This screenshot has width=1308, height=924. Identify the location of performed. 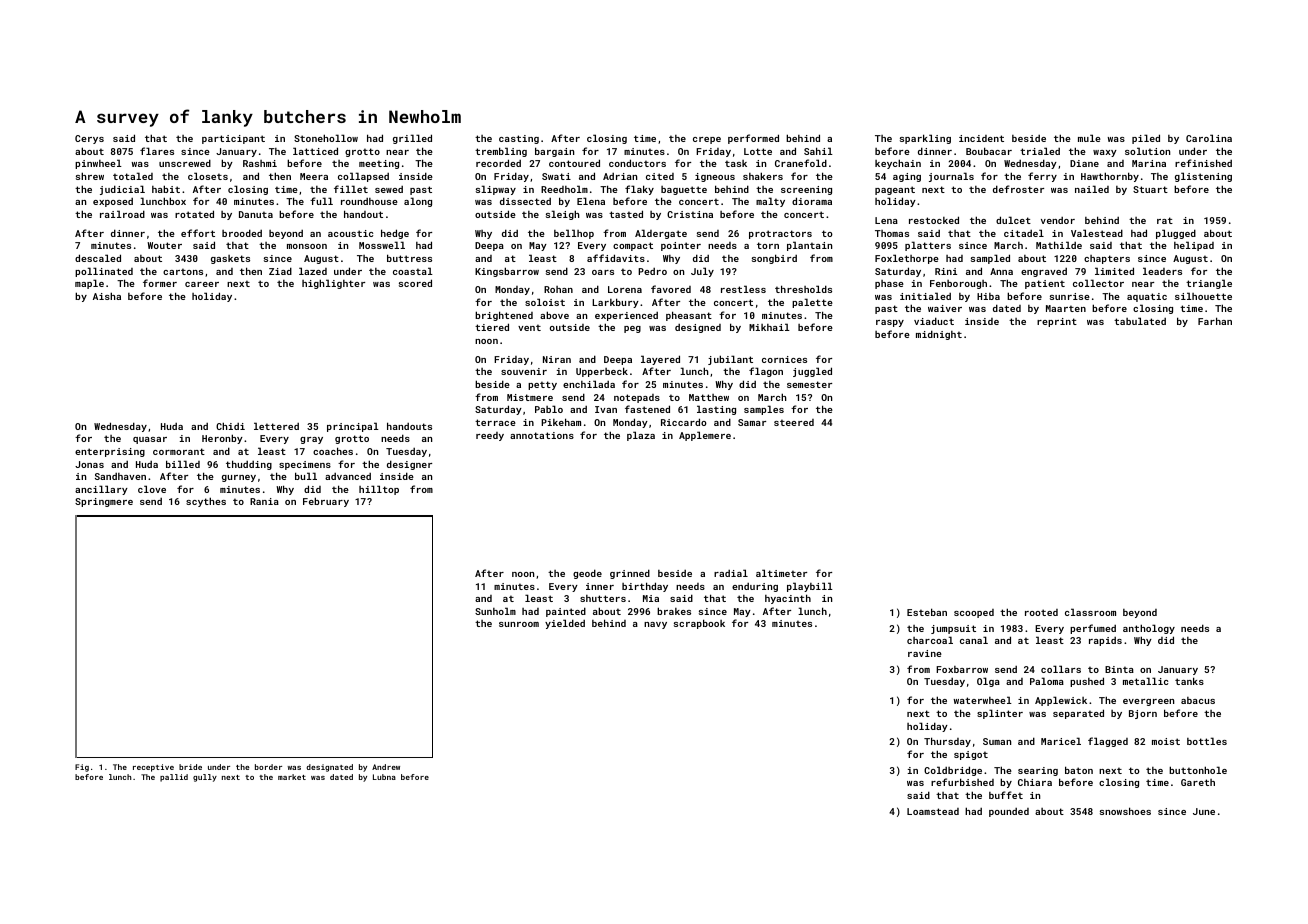
(753, 139).
